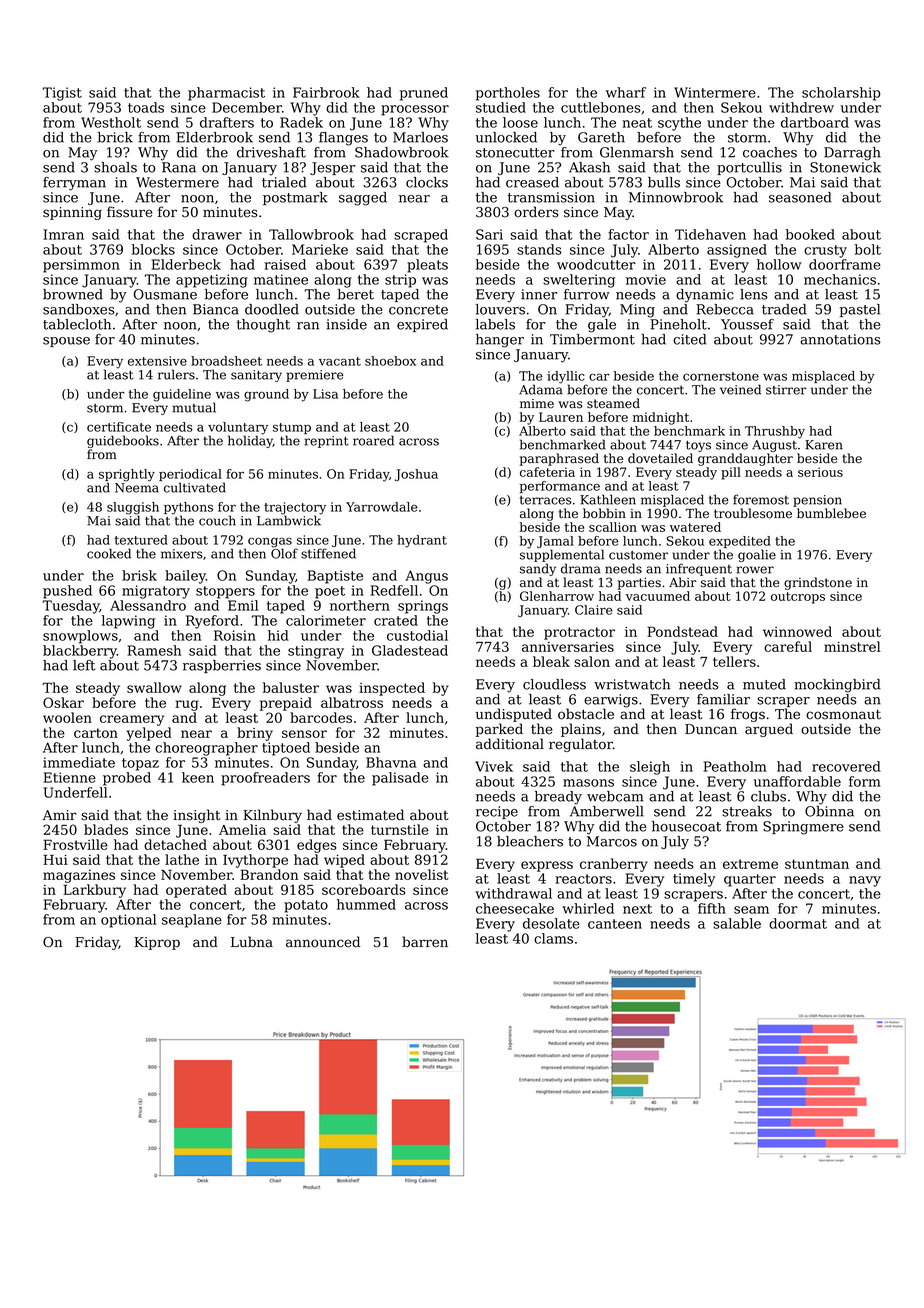  I want to click on Fairbrook, so click(326, 92).
